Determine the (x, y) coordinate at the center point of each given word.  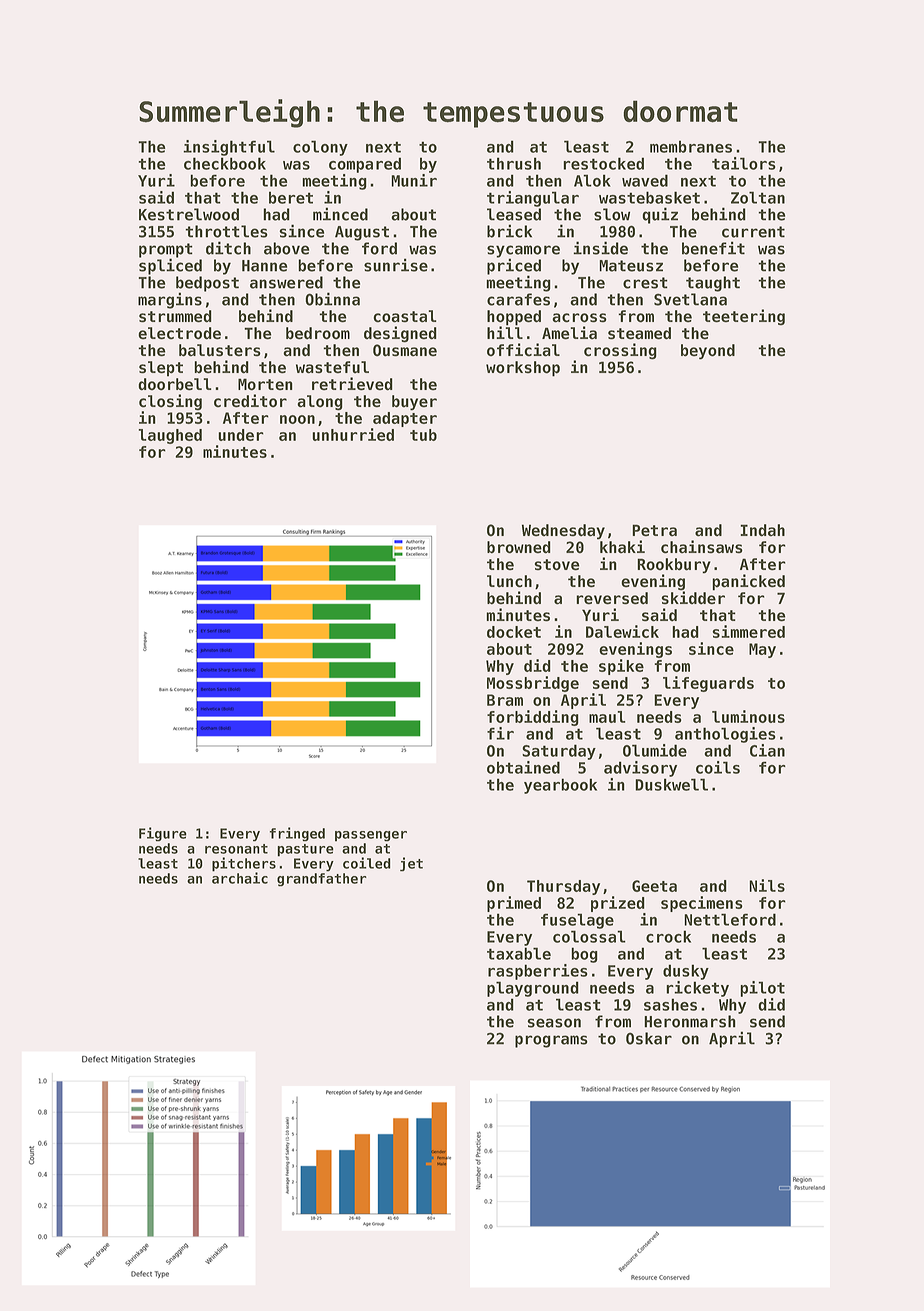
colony (320, 148)
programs (551, 1041)
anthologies (725, 735)
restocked (603, 163)
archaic (240, 878)
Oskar (649, 1038)
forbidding (533, 718)
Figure (163, 834)
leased (514, 214)
